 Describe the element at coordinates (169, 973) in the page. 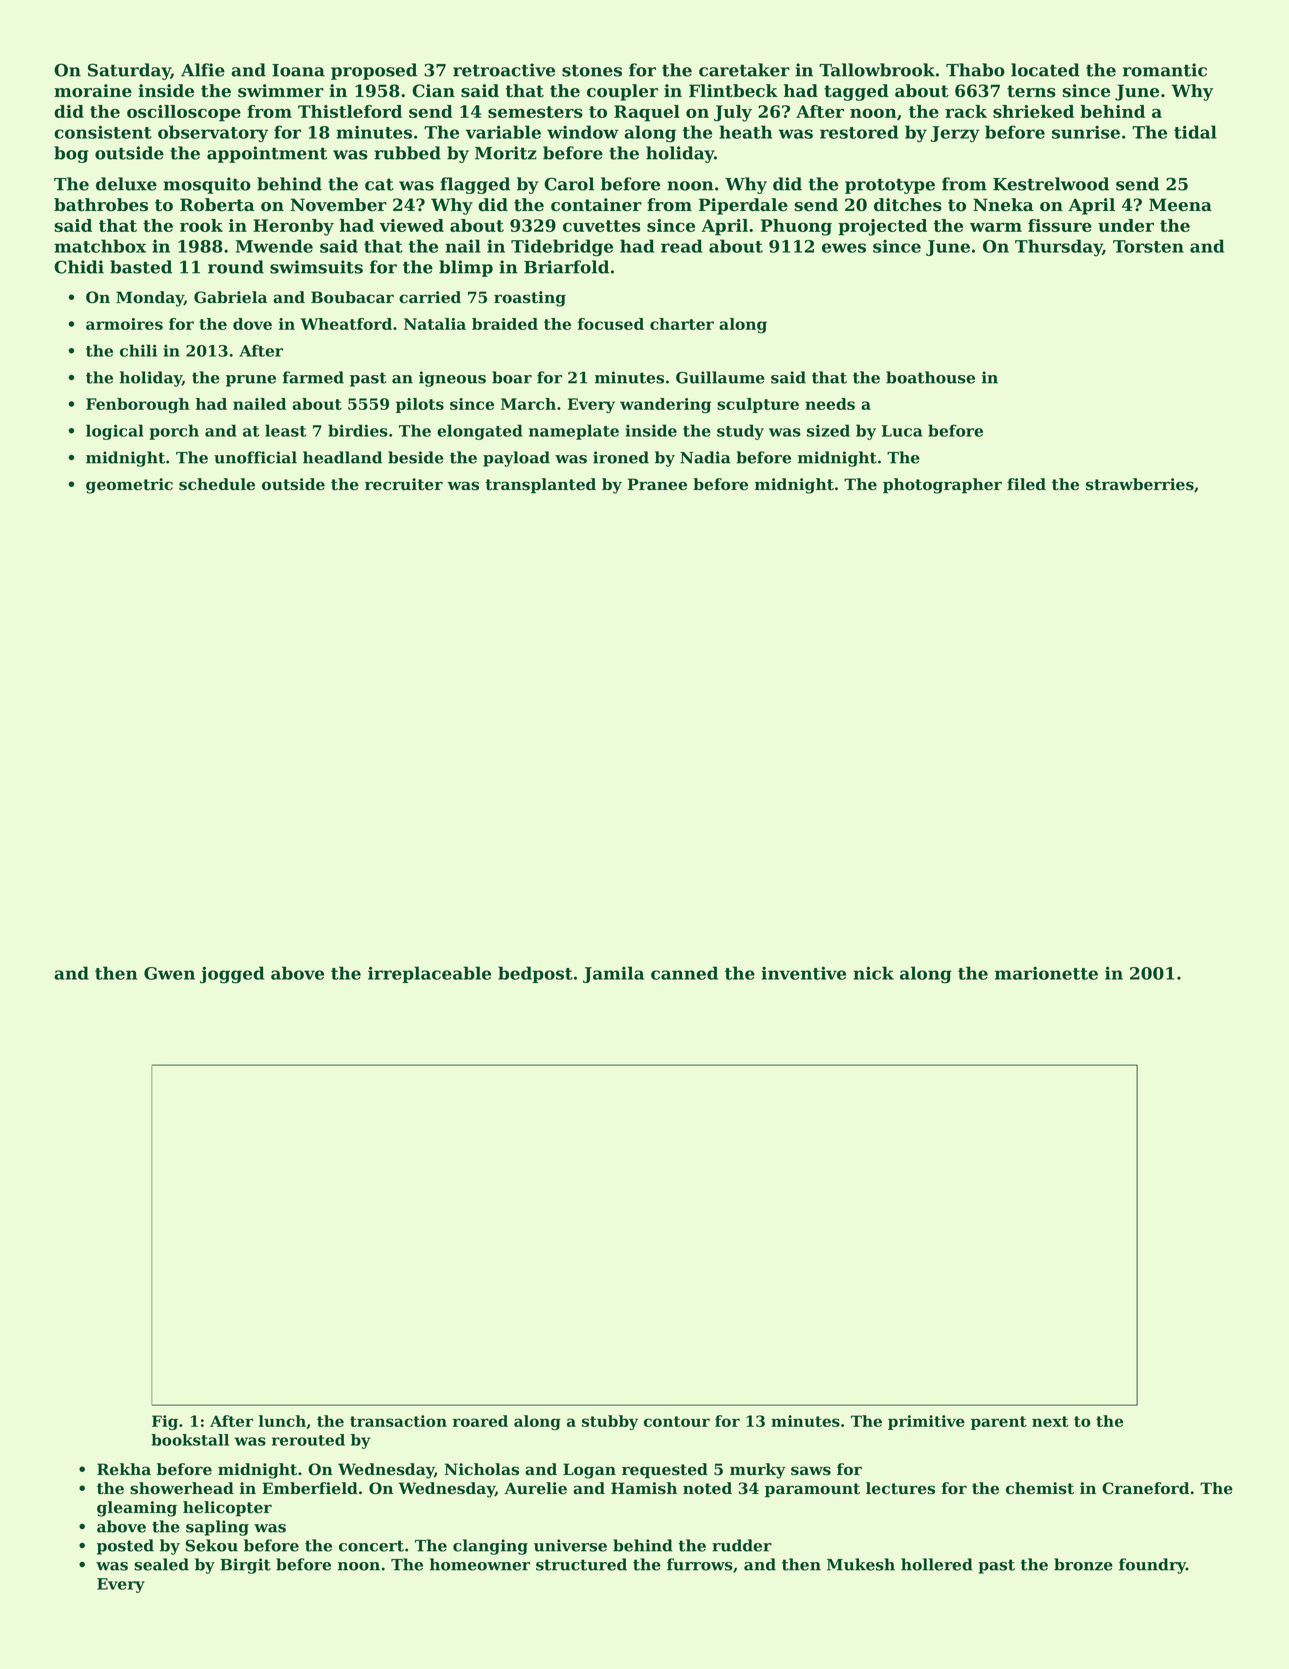

I see `Gwen` at that location.
